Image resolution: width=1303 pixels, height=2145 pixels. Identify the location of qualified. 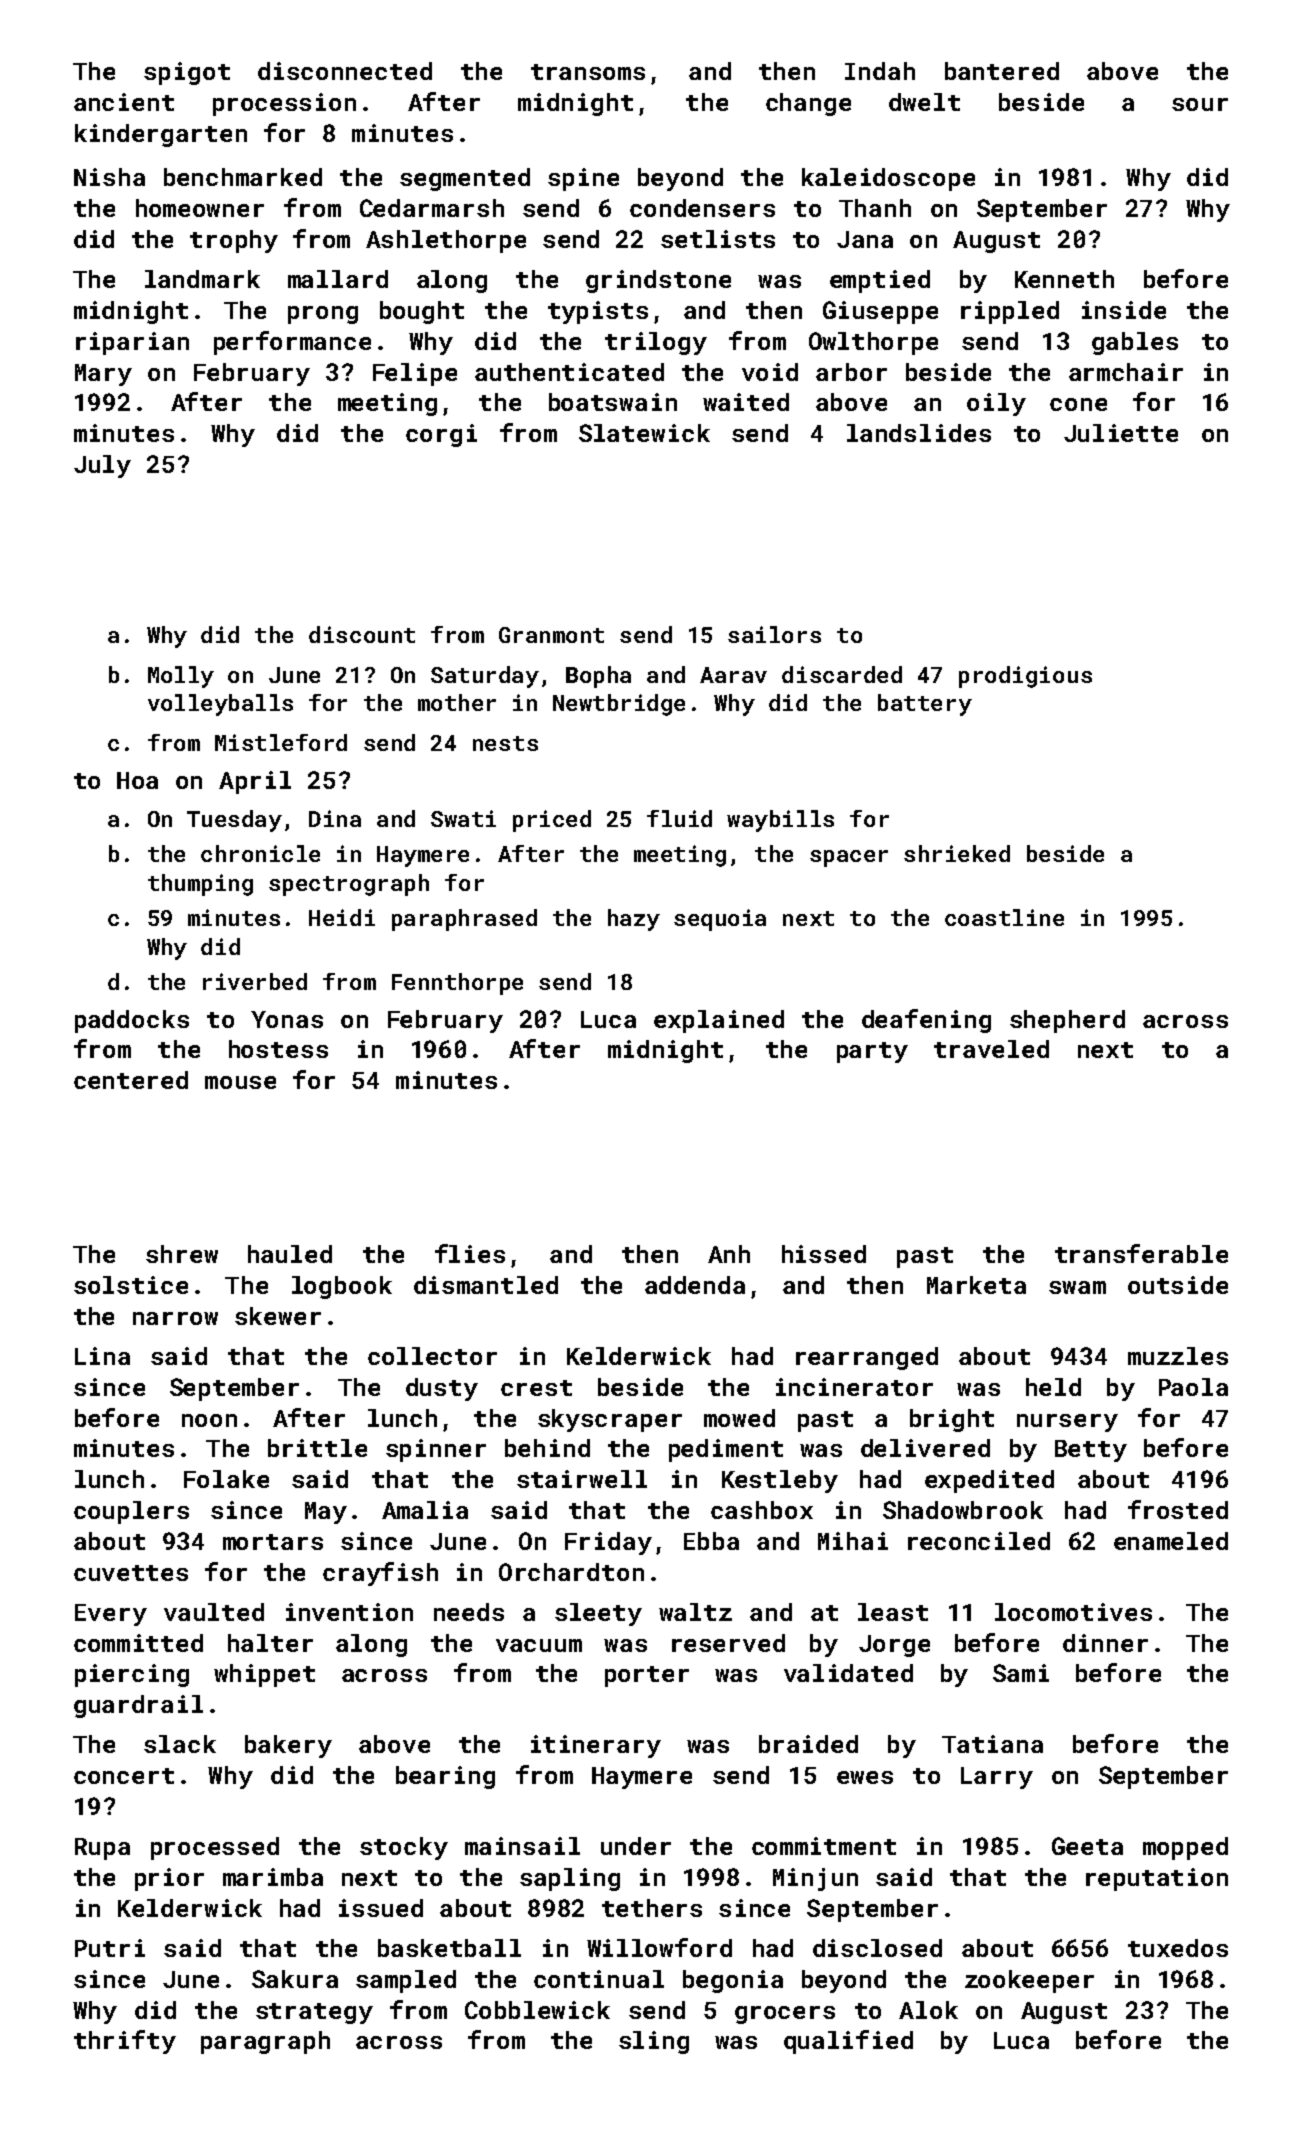
(848, 2042).
